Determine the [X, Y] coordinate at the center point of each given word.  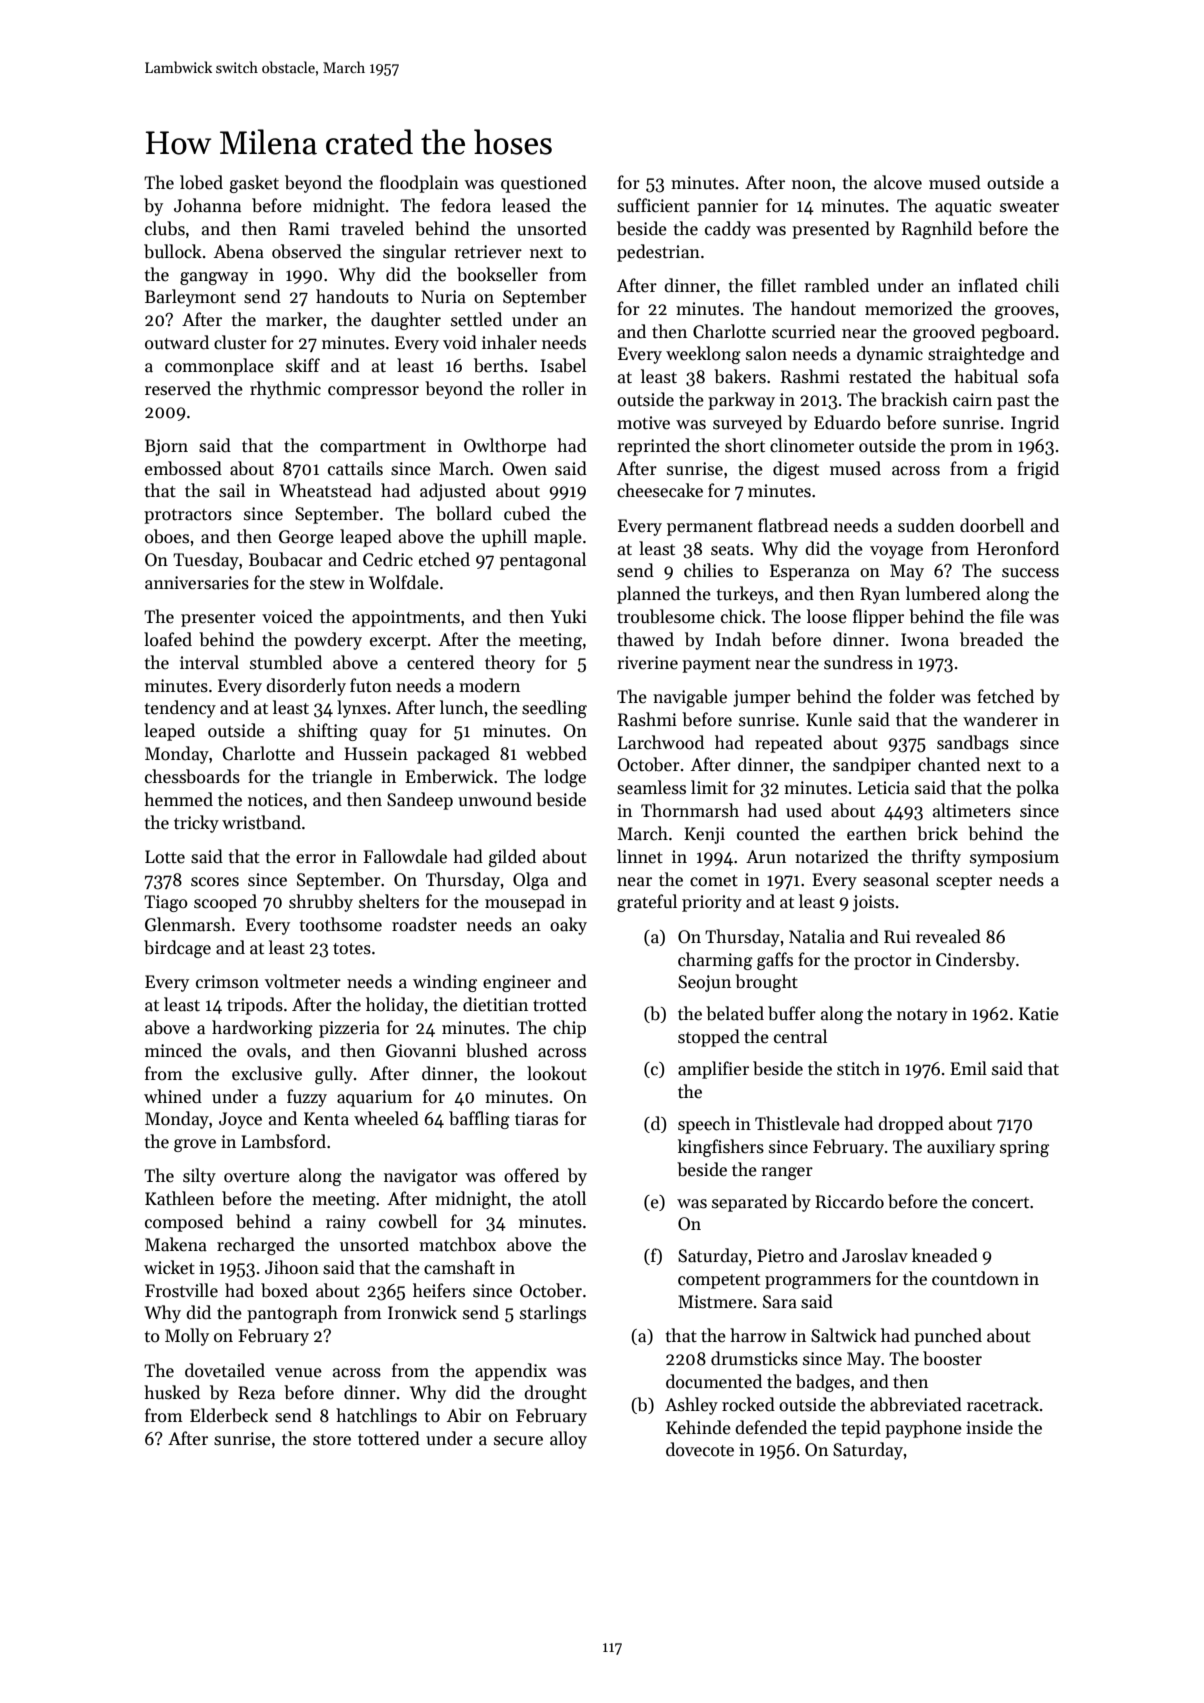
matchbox [457, 1244]
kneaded [945, 1255]
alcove [898, 182]
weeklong [703, 355]
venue [298, 1373]
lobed [201, 182]
